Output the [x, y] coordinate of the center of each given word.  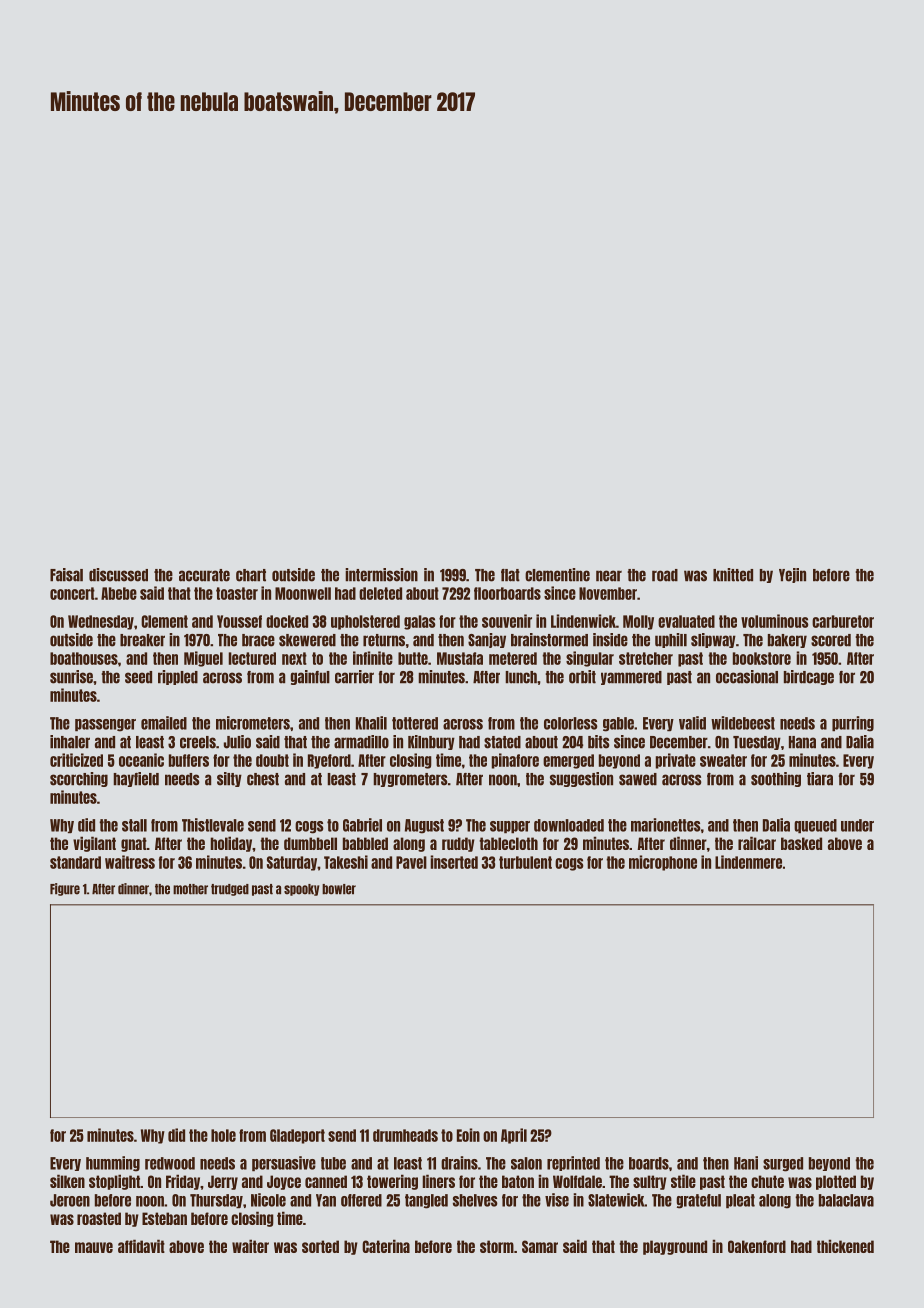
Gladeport [297, 1136]
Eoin [468, 1135]
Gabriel [362, 825]
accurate [204, 575]
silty [229, 779]
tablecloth [508, 843]
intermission [381, 575]
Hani [746, 1163]
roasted [99, 1218]
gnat [134, 844]
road [665, 575]
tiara [820, 779]
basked [801, 843]
